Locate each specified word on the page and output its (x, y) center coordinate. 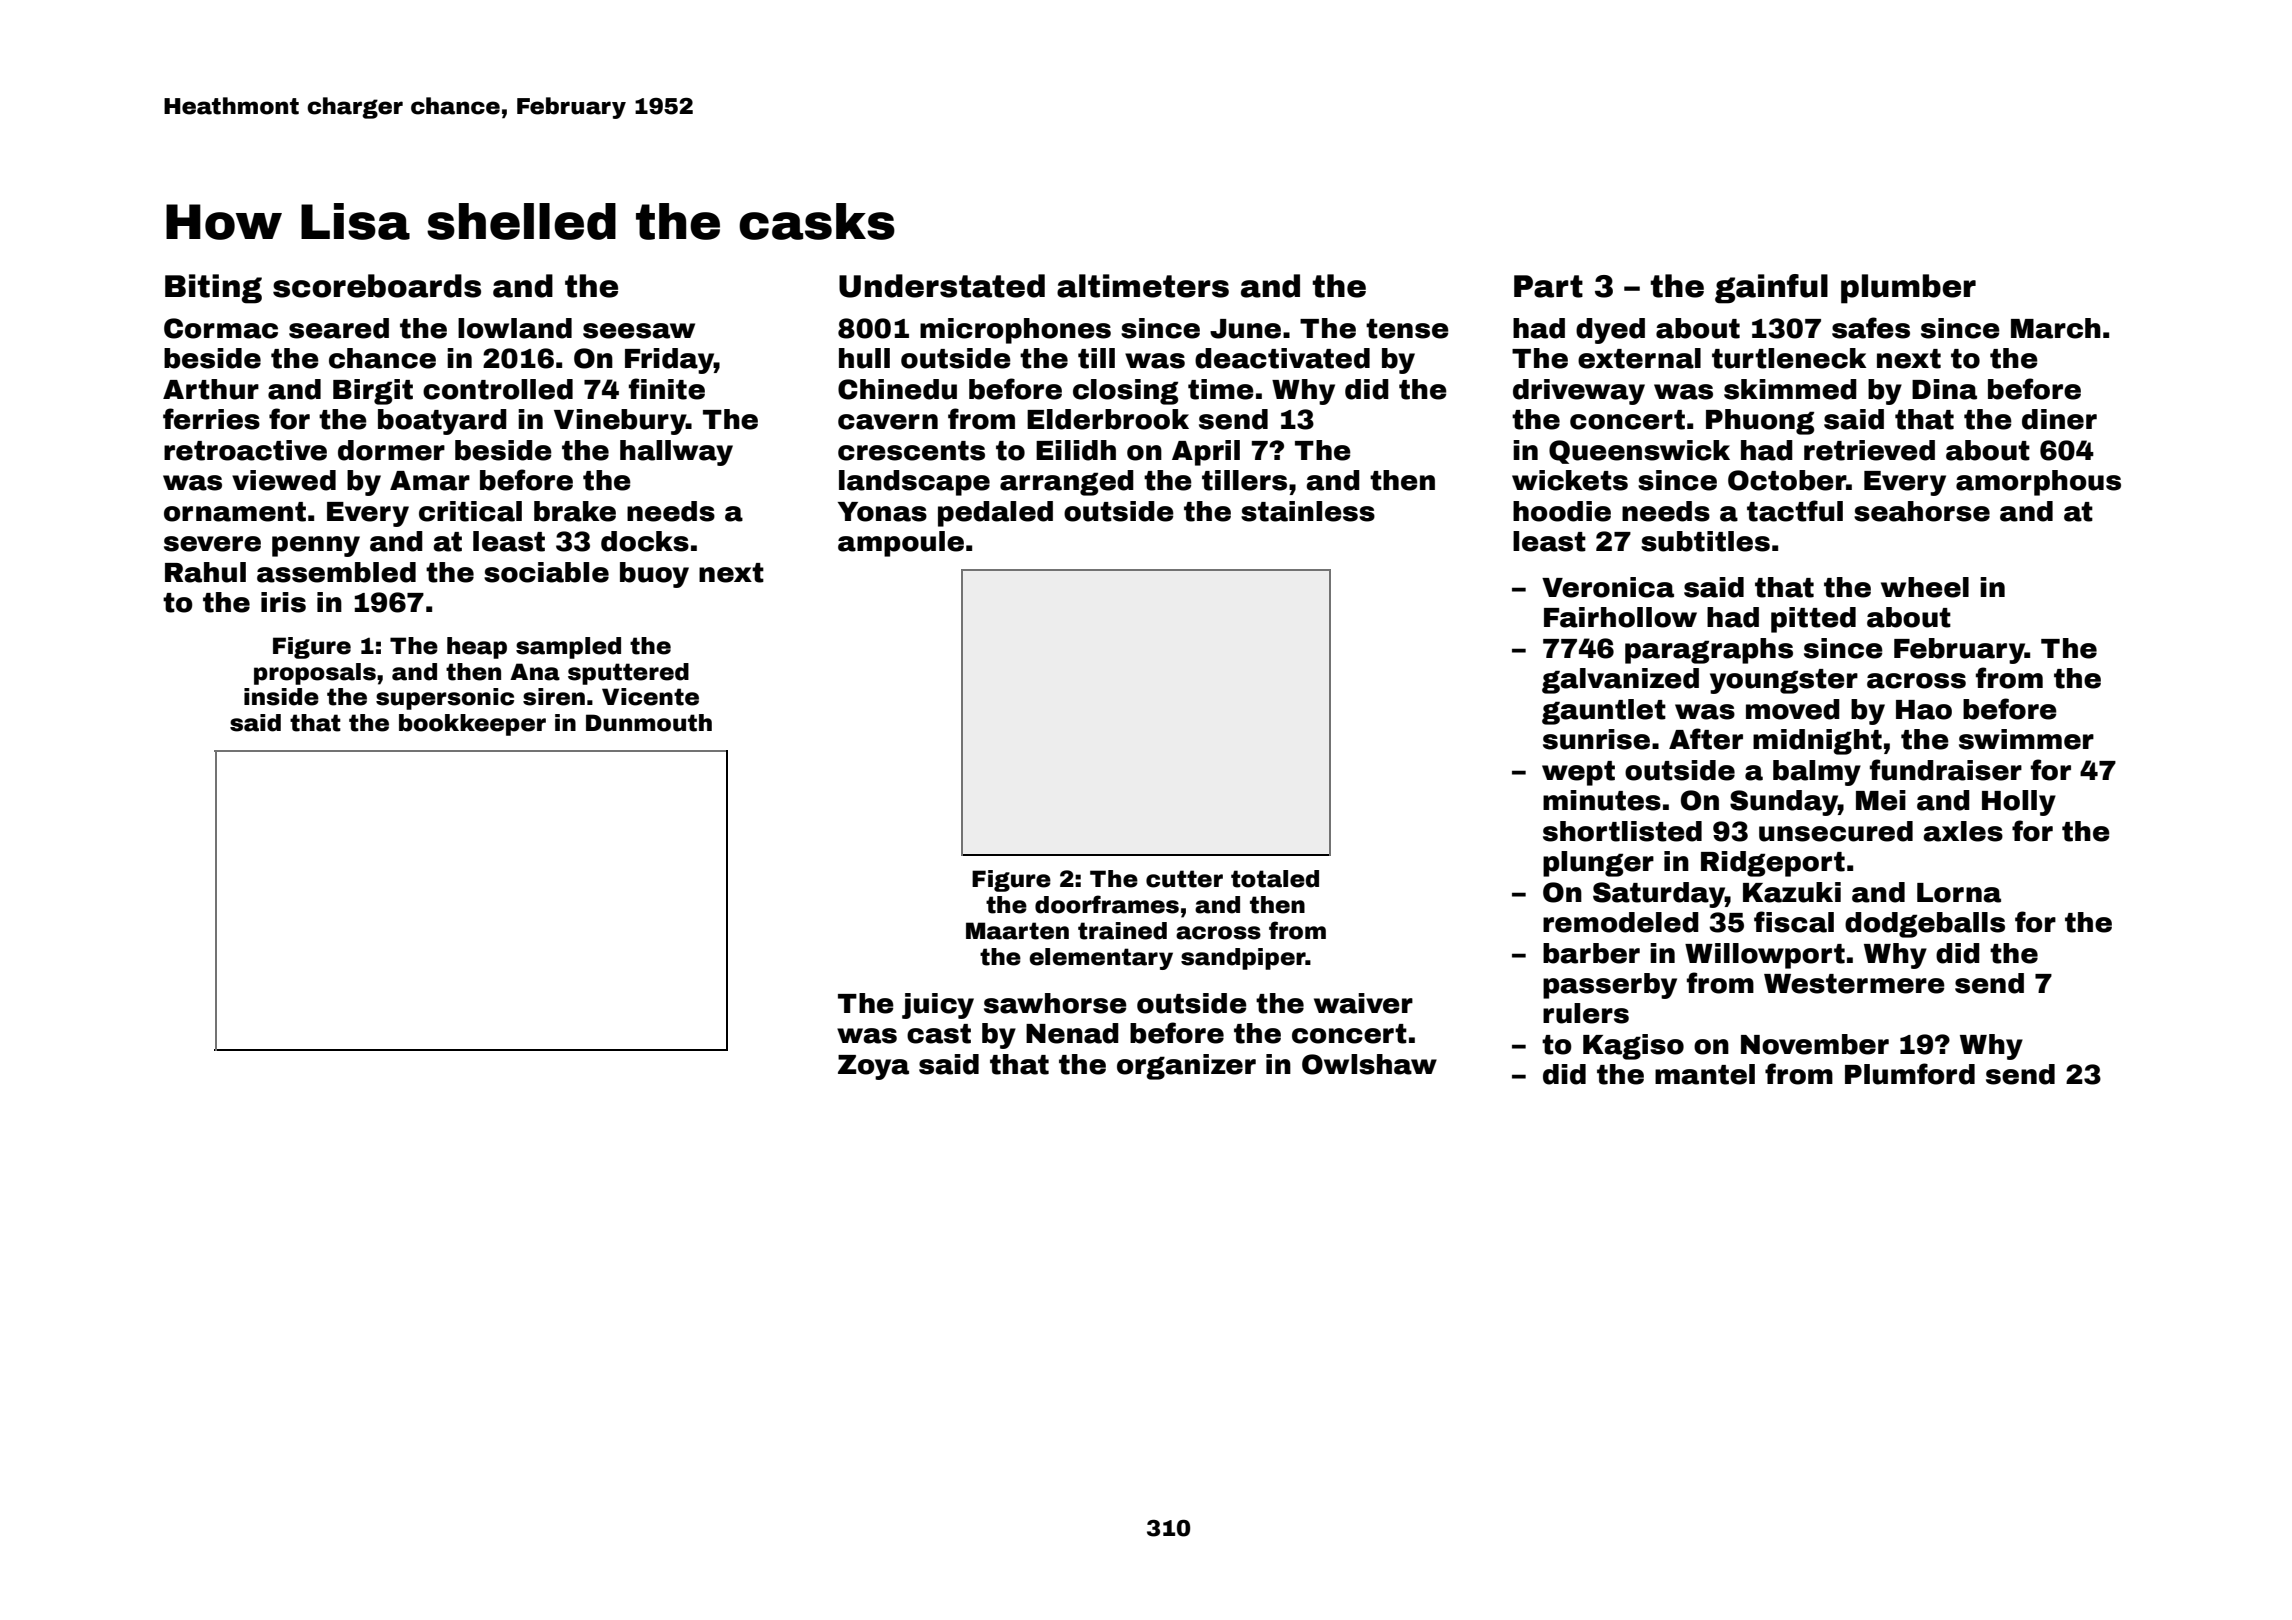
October (1787, 480)
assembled (336, 572)
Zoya (873, 1067)
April (1206, 453)
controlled (498, 389)
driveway (1579, 392)
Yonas (882, 512)
